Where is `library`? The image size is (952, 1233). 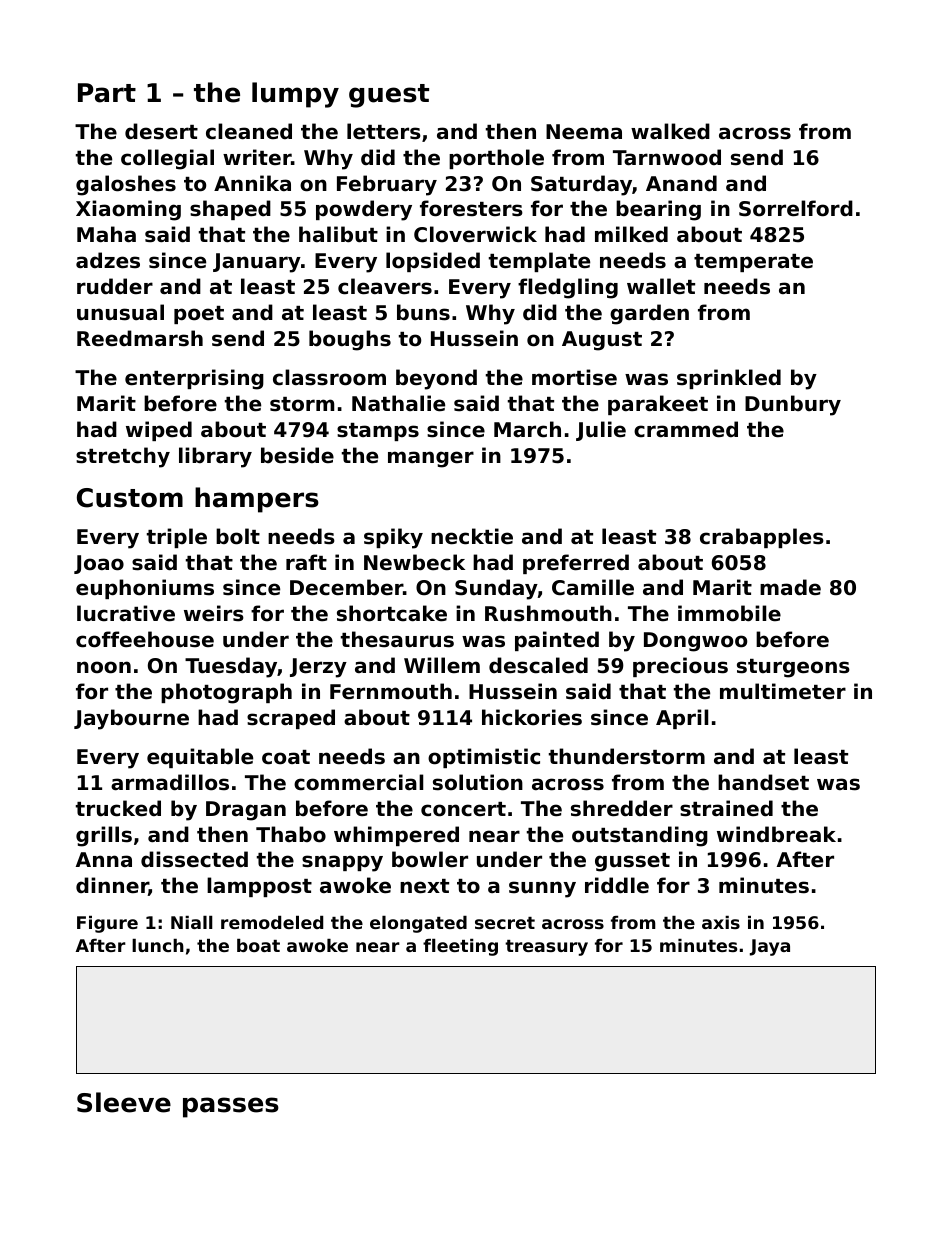 library is located at coordinates (215, 457).
